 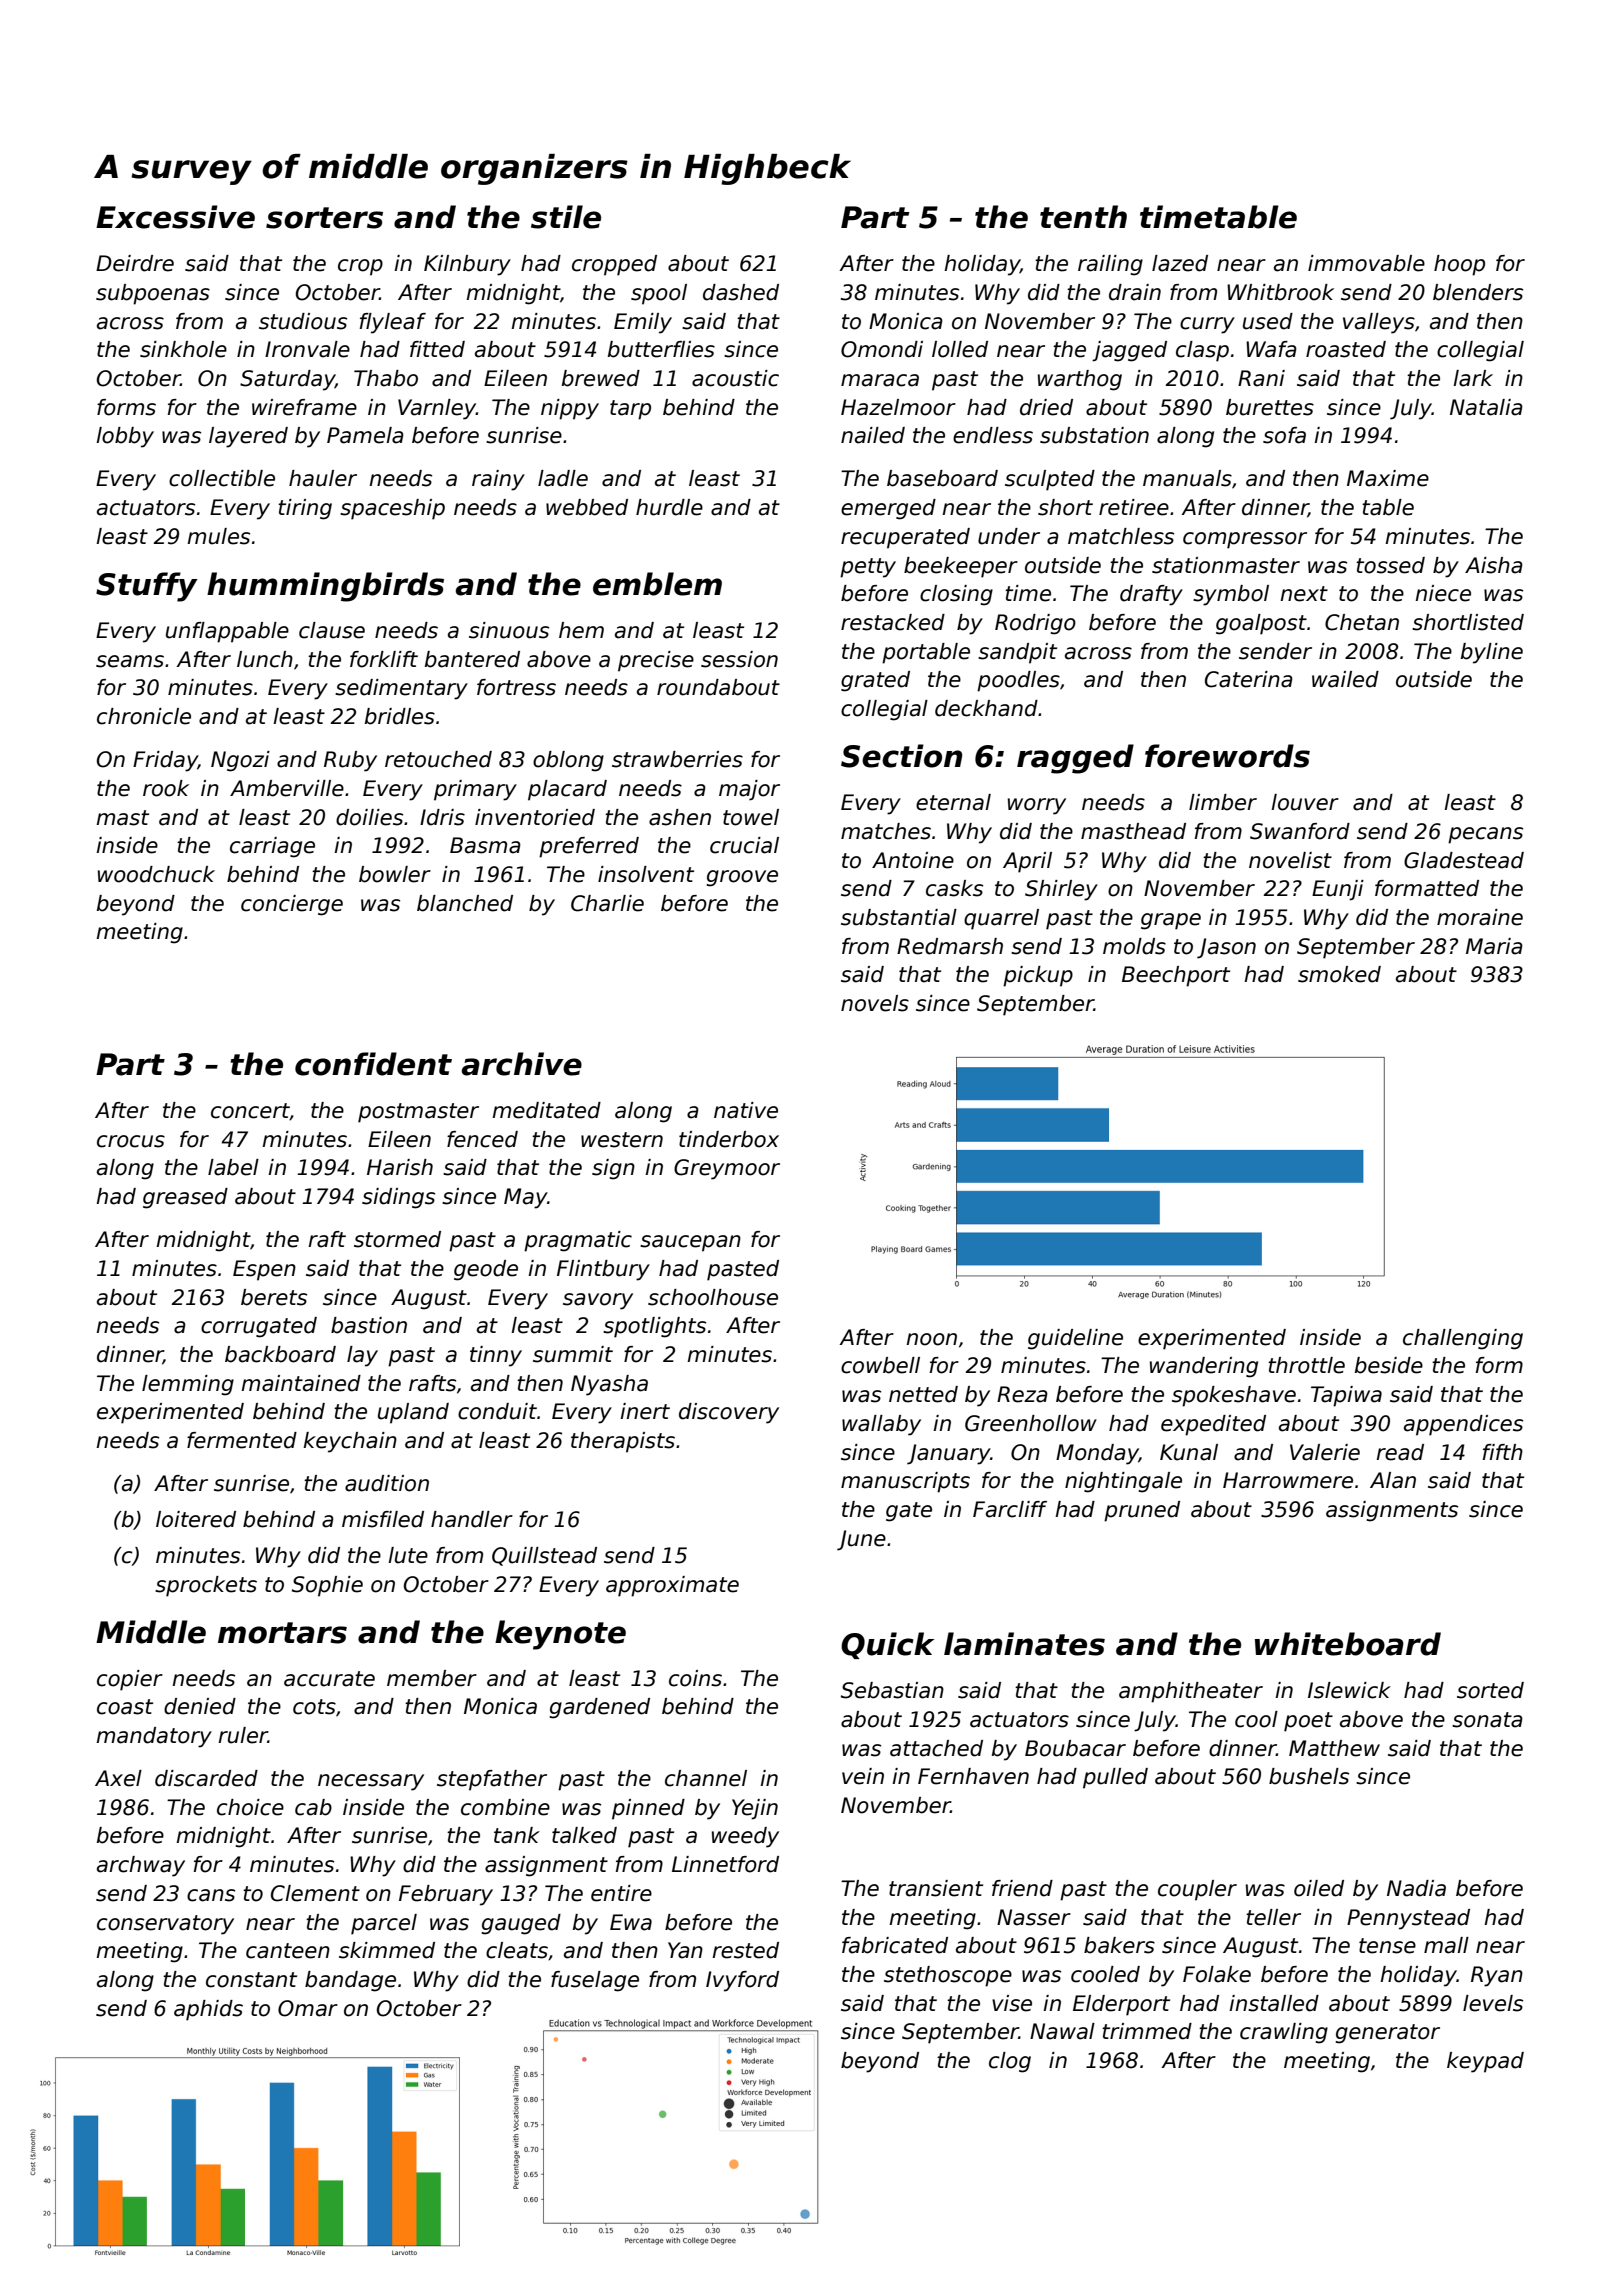 I want to click on groove, so click(x=742, y=878).
